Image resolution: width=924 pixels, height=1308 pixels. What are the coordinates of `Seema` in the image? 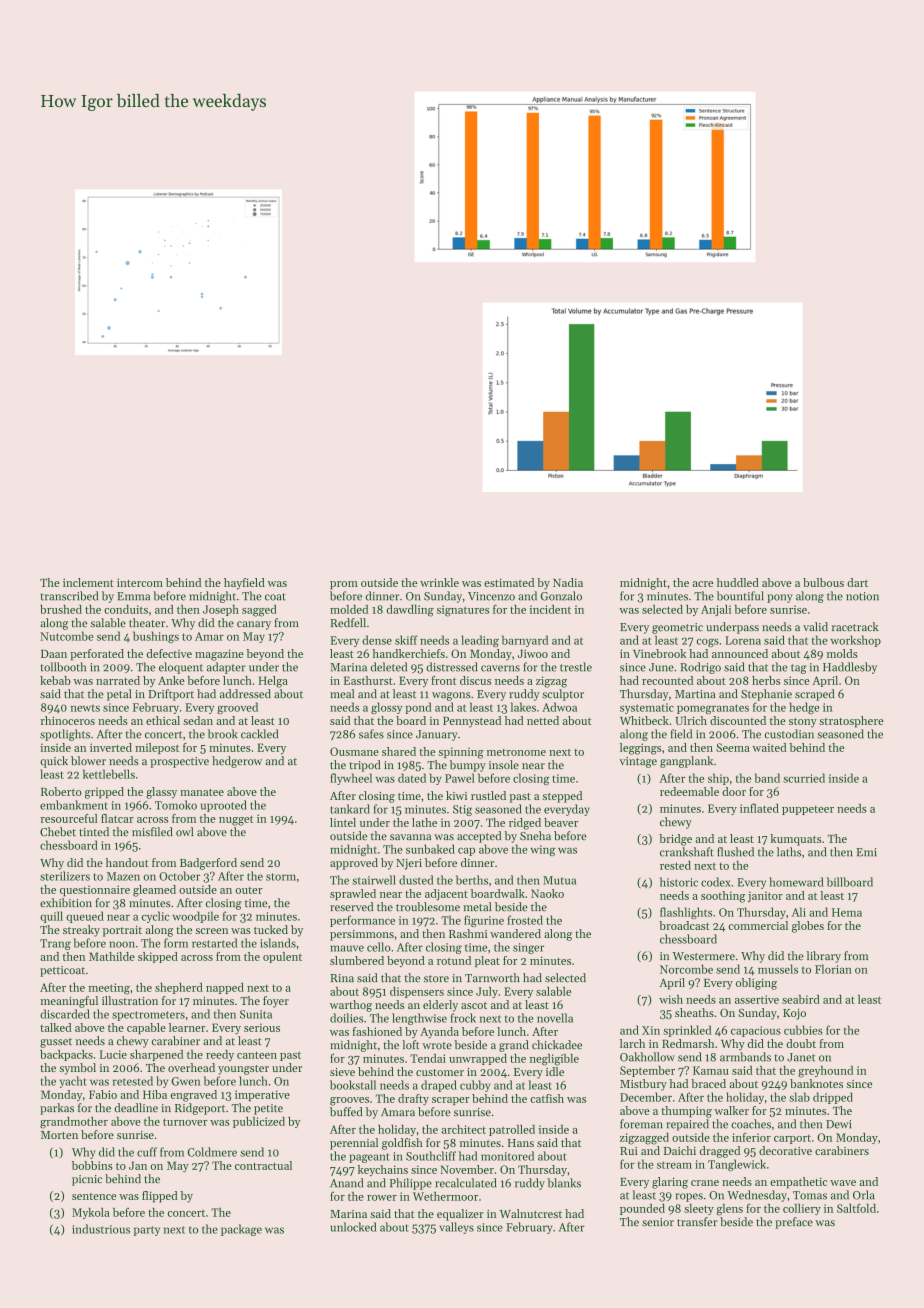 It's located at (733, 747).
